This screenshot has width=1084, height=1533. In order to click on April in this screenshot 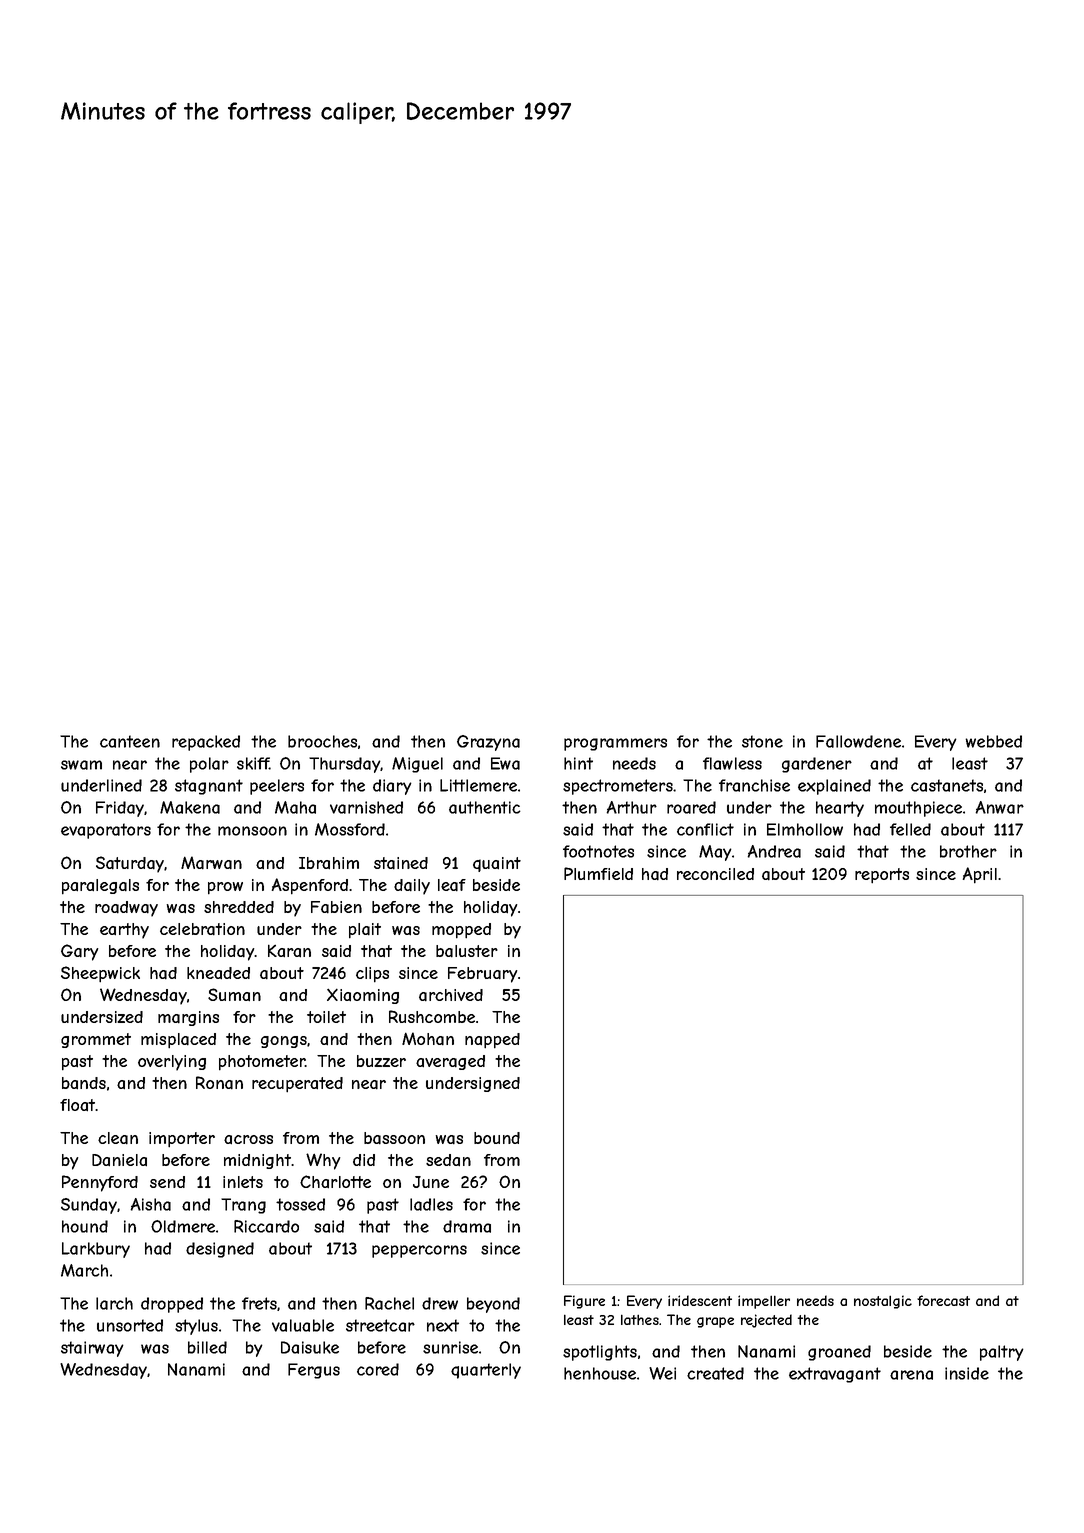, I will do `click(980, 875)`.
